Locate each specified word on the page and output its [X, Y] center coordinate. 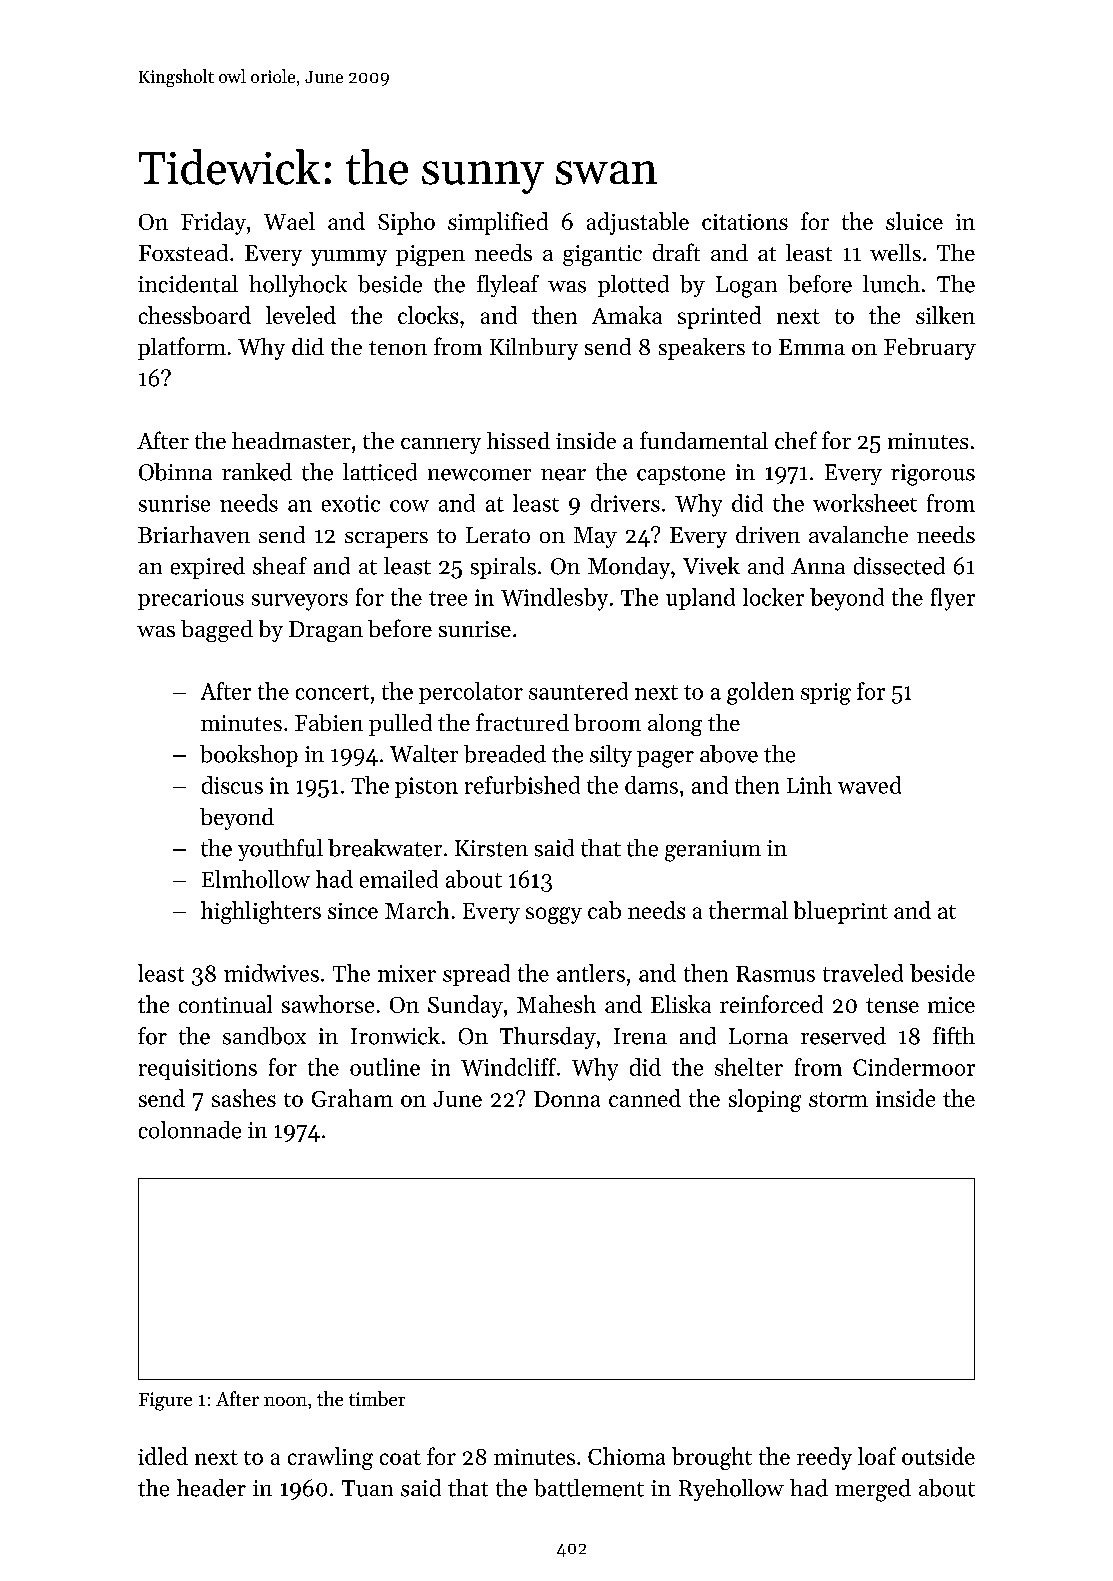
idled [163, 1456]
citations [745, 222]
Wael [289, 221]
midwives [271, 973]
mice [951, 1005]
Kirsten [491, 848]
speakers [702, 349]
